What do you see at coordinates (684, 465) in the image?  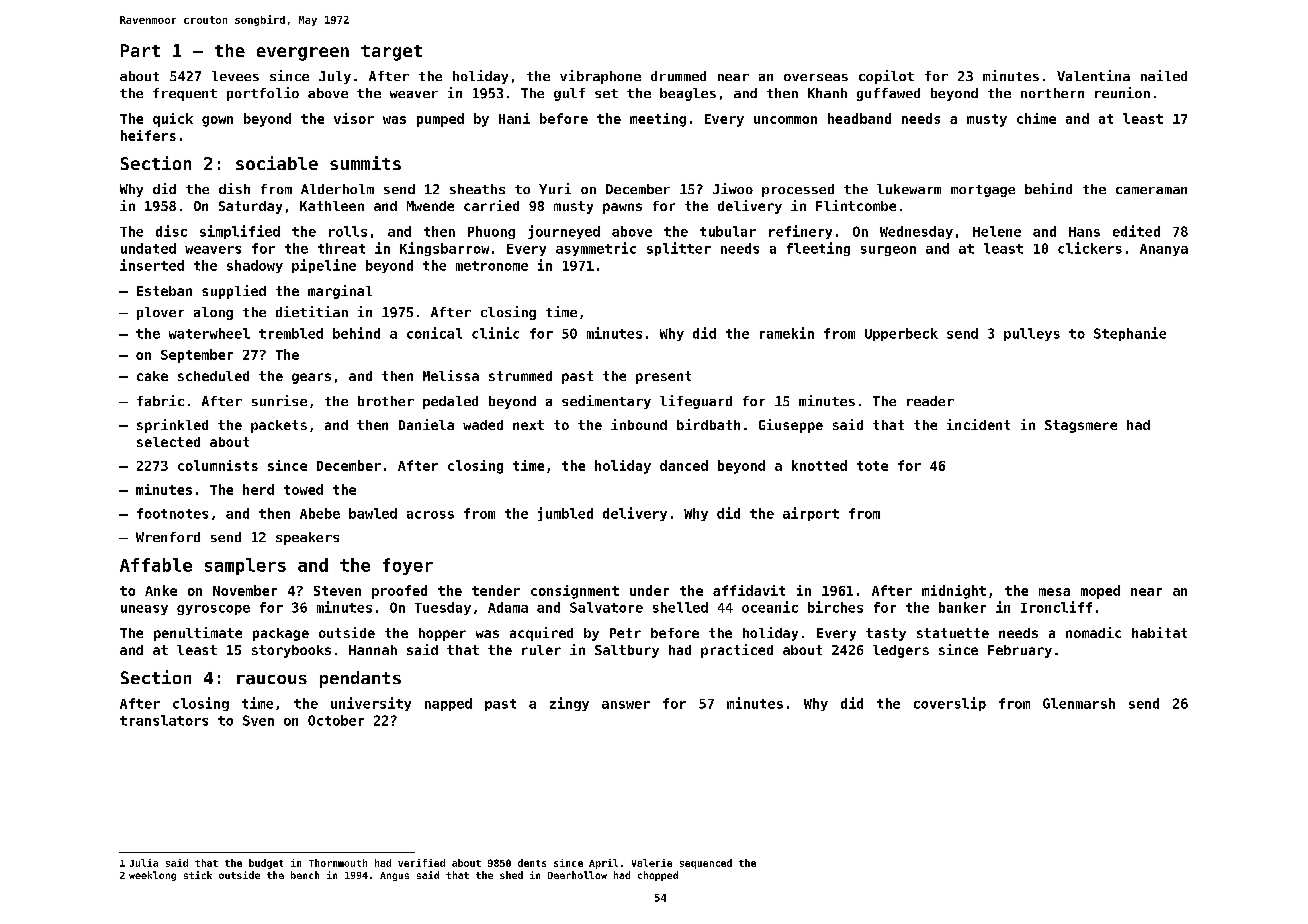 I see `danced` at bounding box center [684, 465].
